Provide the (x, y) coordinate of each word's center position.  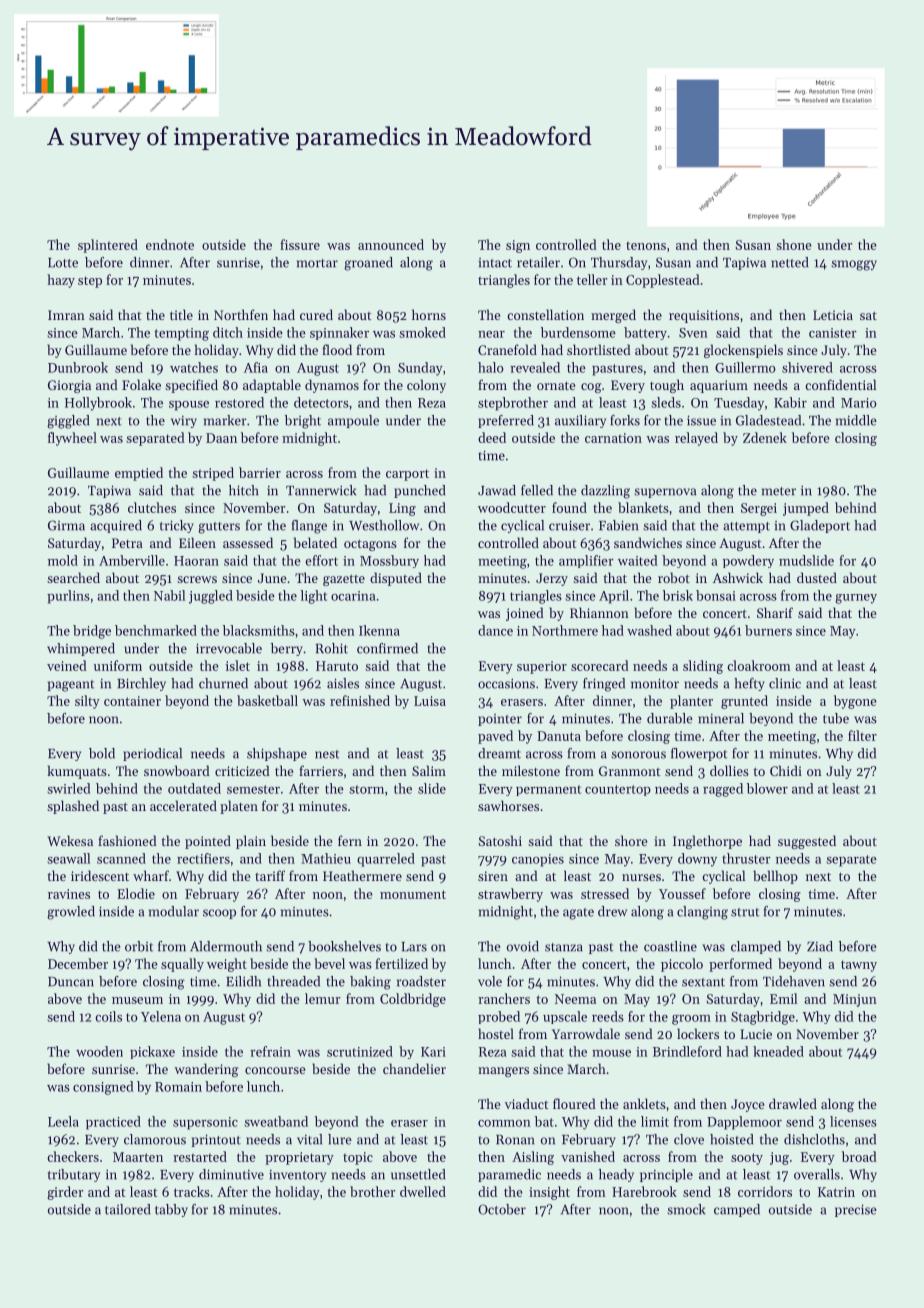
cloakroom (759, 665)
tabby (171, 1210)
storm (367, 789)
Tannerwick (321, 490)
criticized (242, 770)
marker (225, 420)
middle (856, 420)
